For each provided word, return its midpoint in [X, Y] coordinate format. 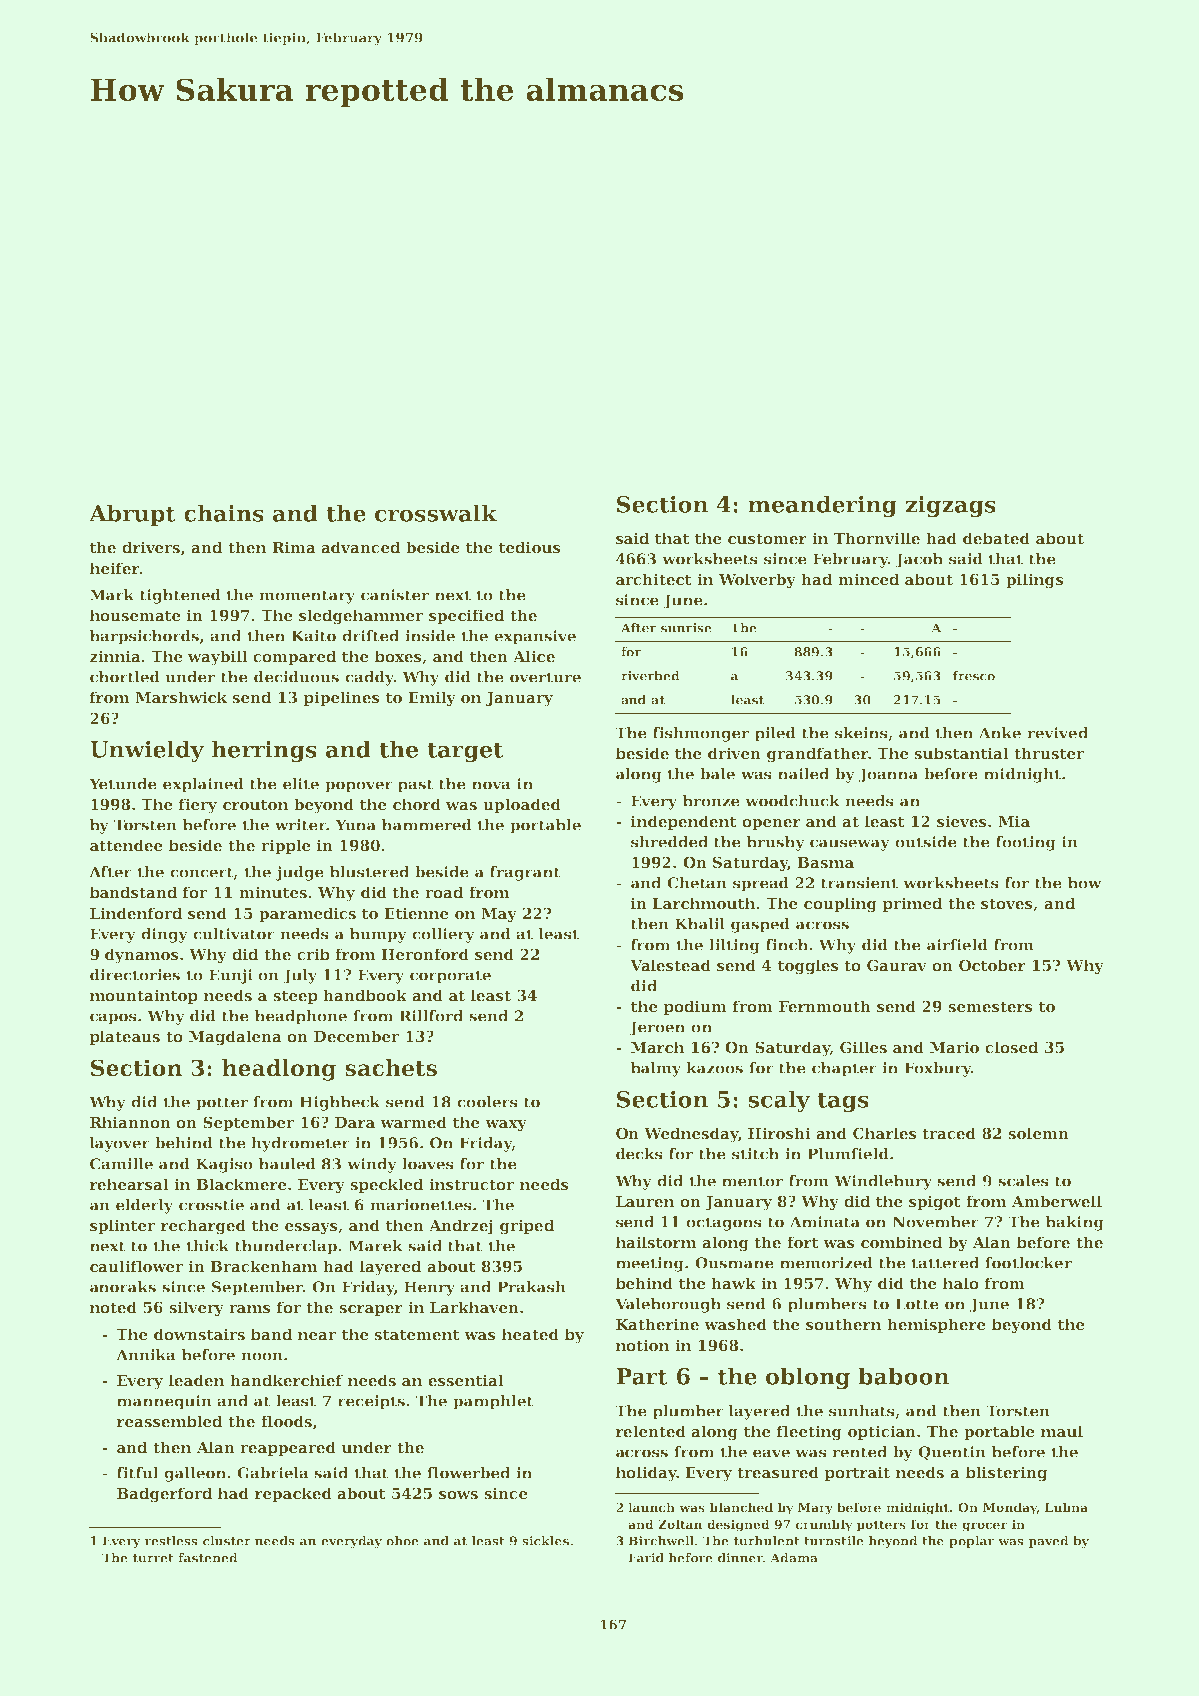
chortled [125, 677]
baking [1075, 1223]
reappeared [288, 1448]
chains [224, 513]
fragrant [525, 873]
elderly [144, 1206]
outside [926, 842]
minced [868, 579]
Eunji [231, 976]
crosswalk [436, 513]
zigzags [951, 507]
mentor [752, 1181]
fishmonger [701, 734]
